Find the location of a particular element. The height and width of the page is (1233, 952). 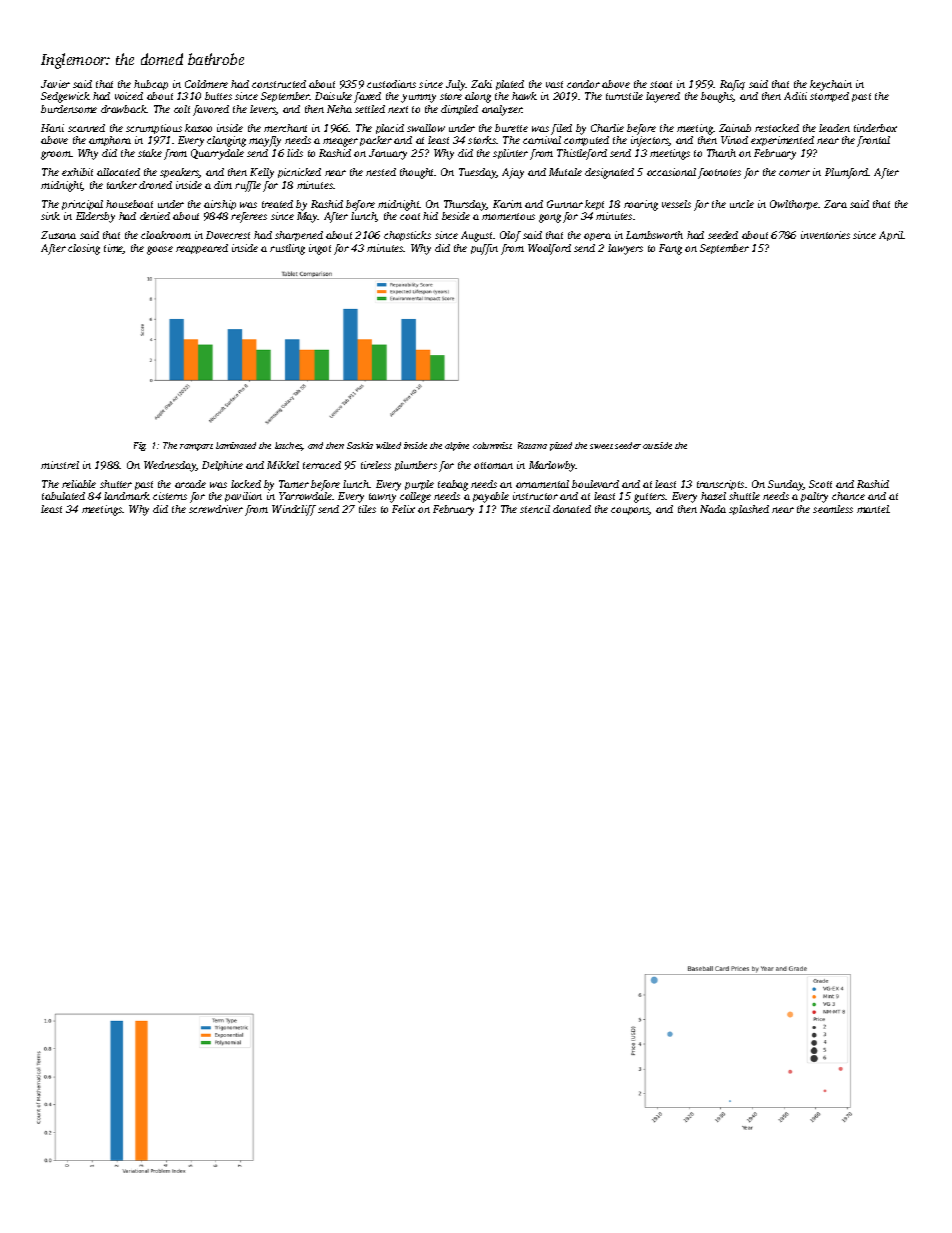

Woolford is located at coordinates (549, 249).
